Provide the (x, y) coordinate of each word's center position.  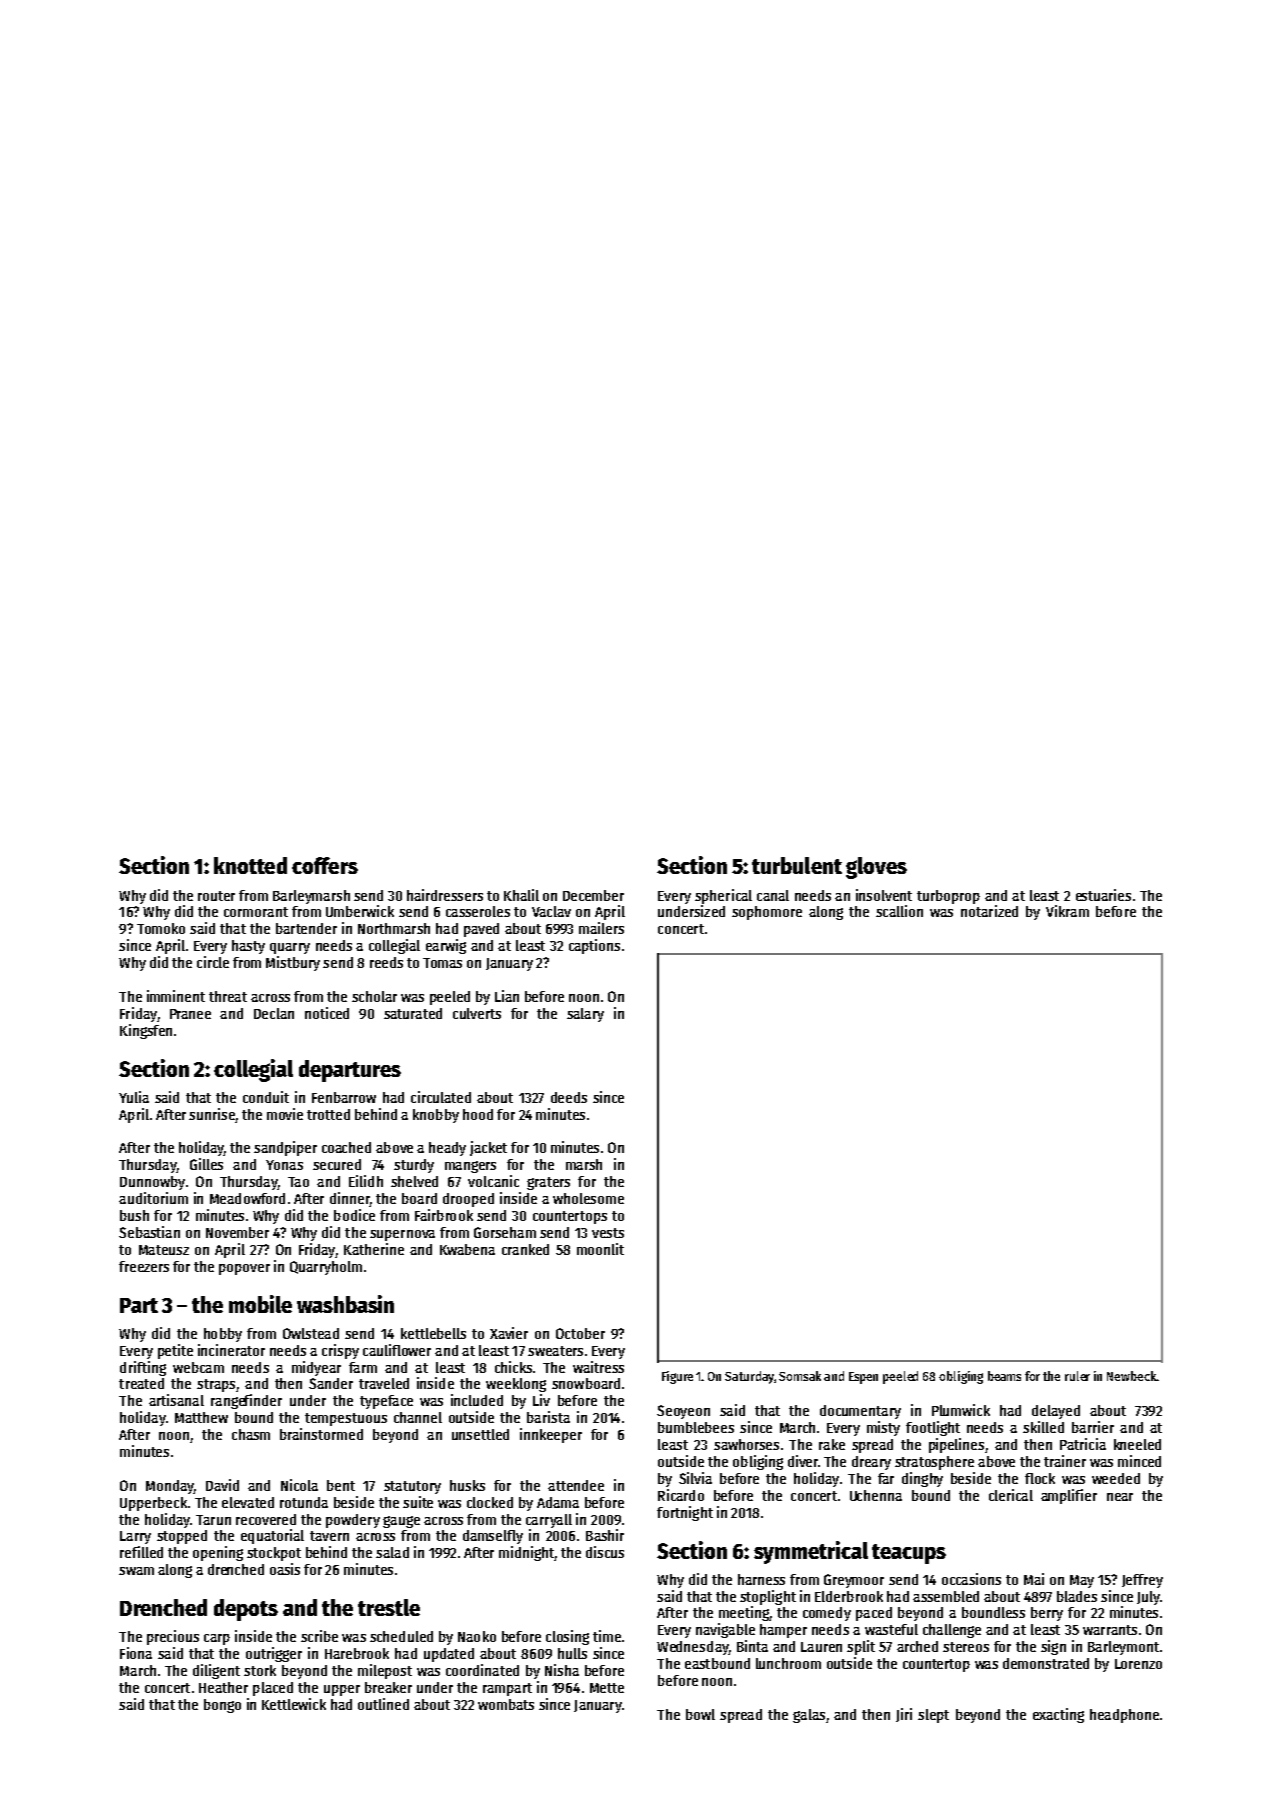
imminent (176, 996)
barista (548, 1417)
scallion (899, 911)
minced (1139, 1461)
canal (773, 895)
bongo (222, 1706)
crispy (340, 1351)
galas (809, 1716)
